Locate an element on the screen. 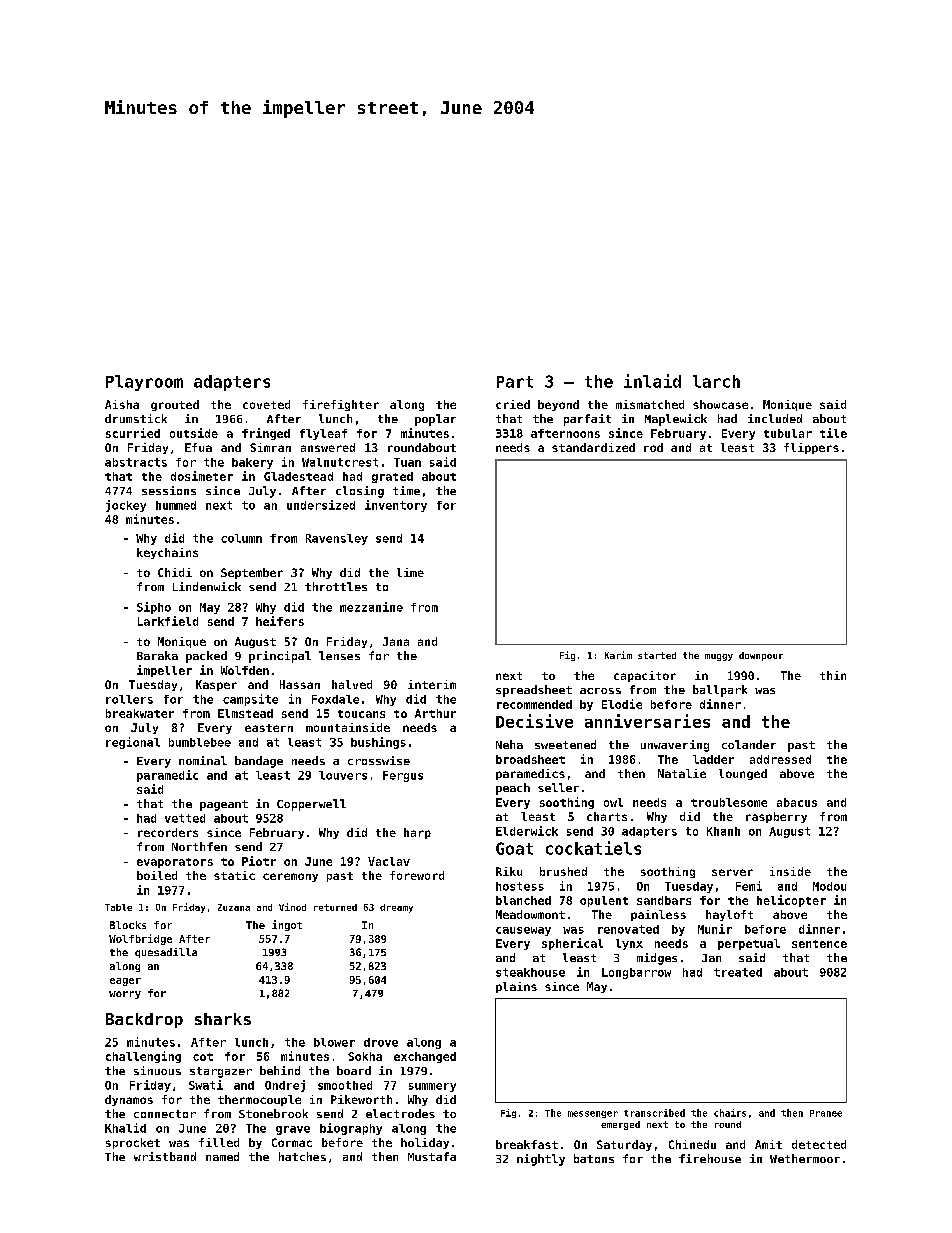 This screenshot has height=1233, width=952. jockey is located at coordinates (126, 506).
